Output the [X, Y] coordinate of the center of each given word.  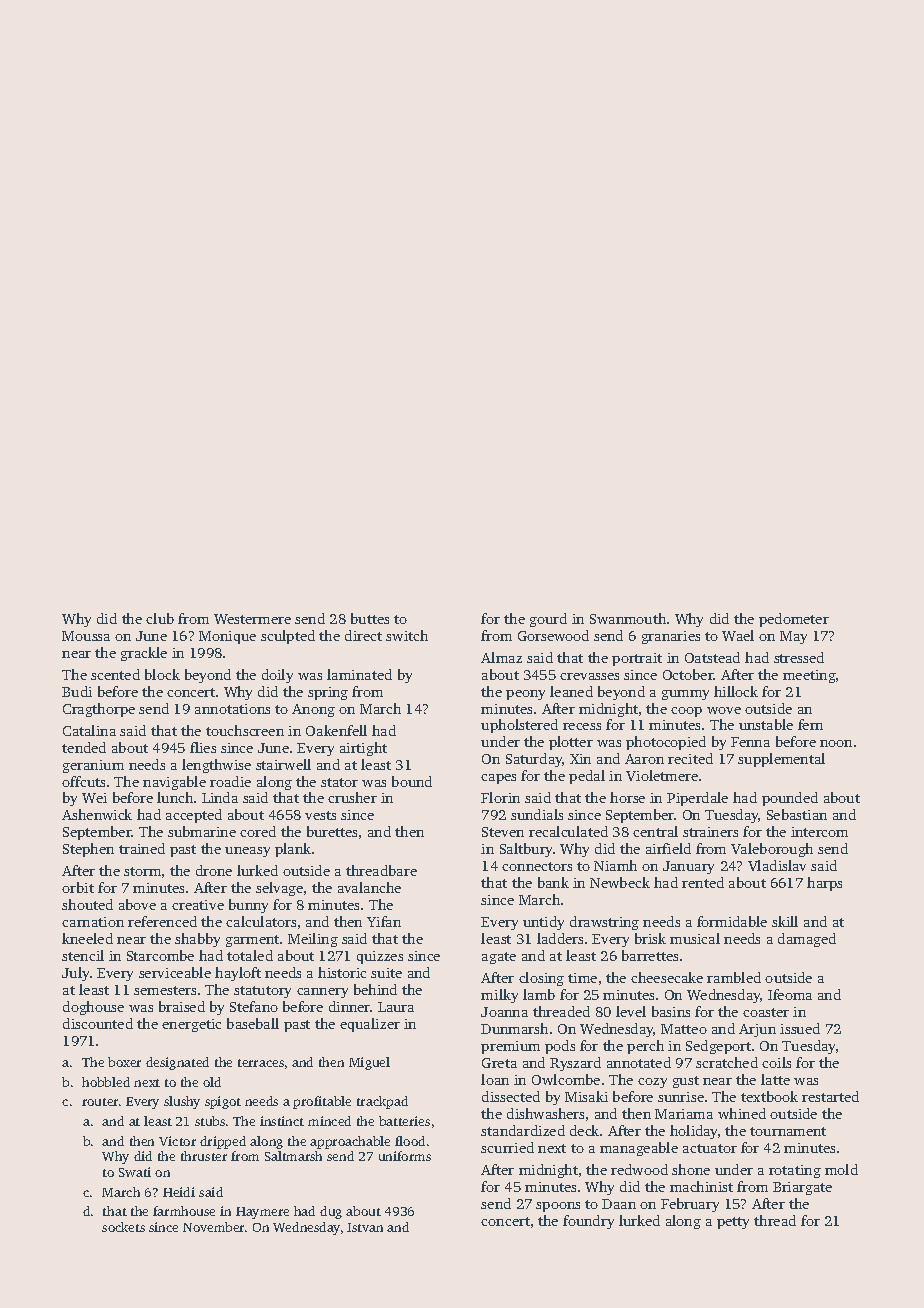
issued [800, 1028]
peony [525, 695]
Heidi [179, 1192]
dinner [350, 1006]
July [75, 974]
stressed [799, 657]
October [688, 674]
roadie [230, 781]
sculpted [288, 637]
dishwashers [545, 1113]
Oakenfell [336, 730]
